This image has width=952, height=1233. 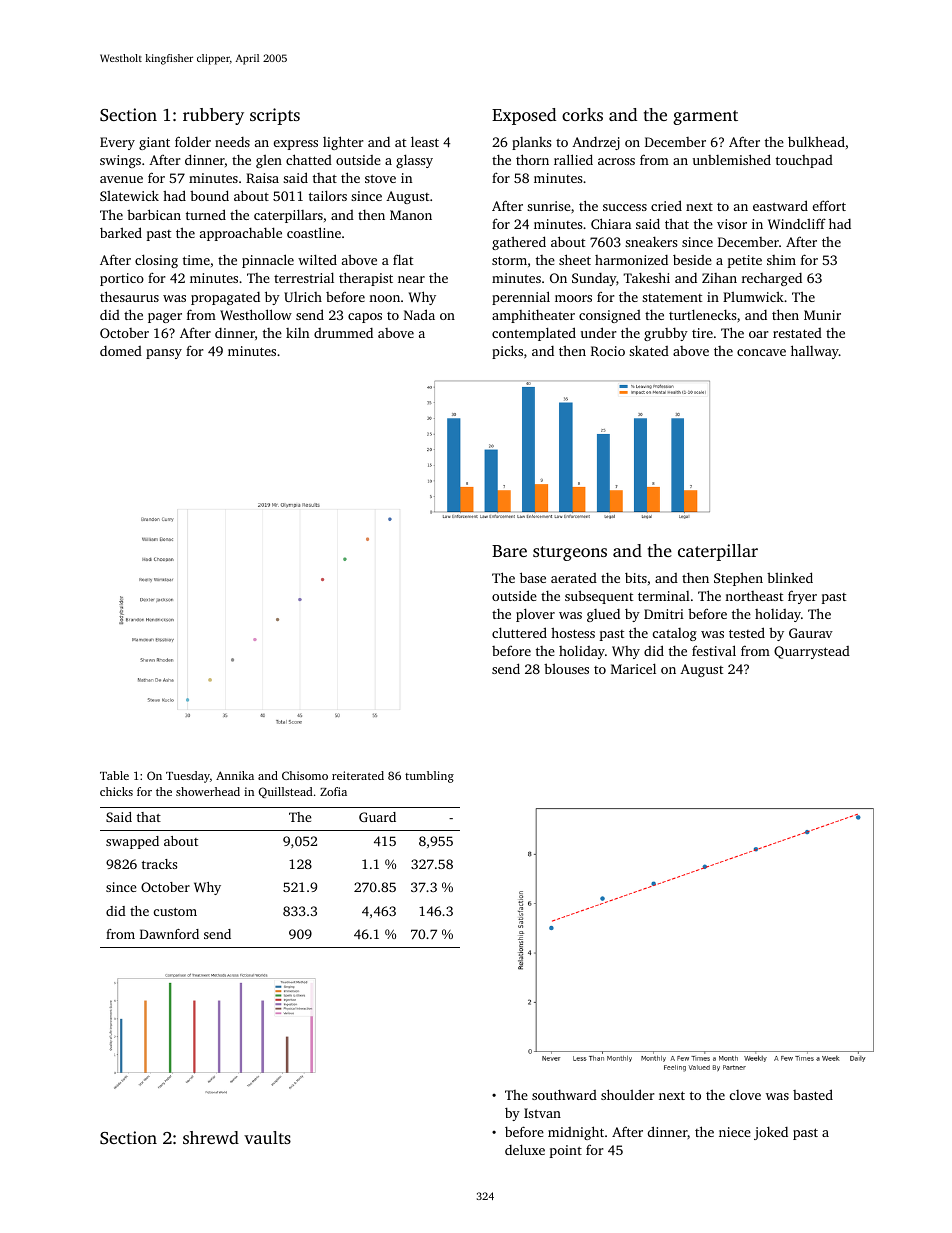 What do you see at coordinates (705, 117) in the image?
I see `garment` at bounding box center [705, 117].
